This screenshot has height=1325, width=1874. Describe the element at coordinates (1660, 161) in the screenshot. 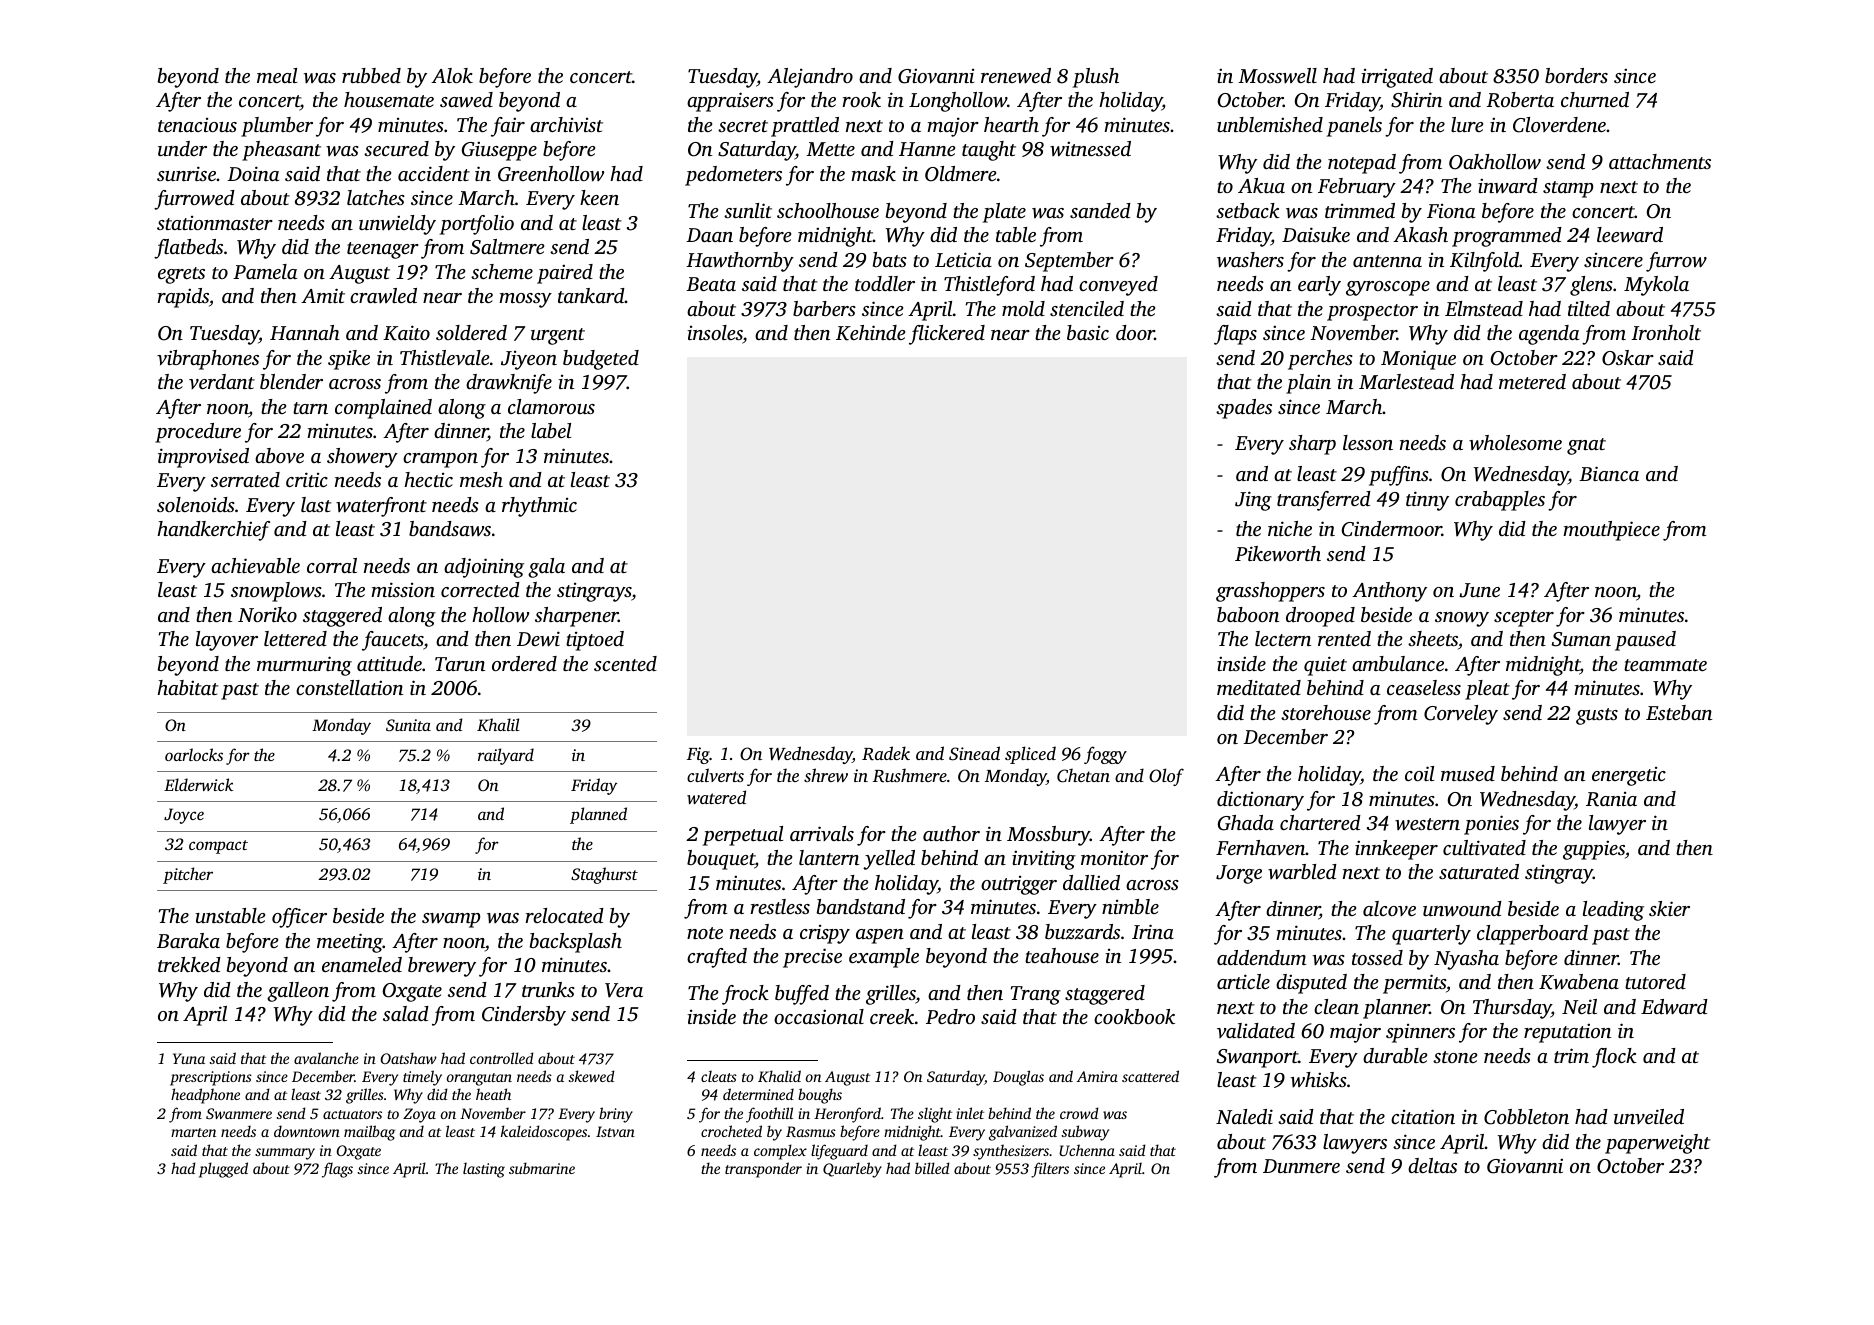

I see `attachments` at that location.
